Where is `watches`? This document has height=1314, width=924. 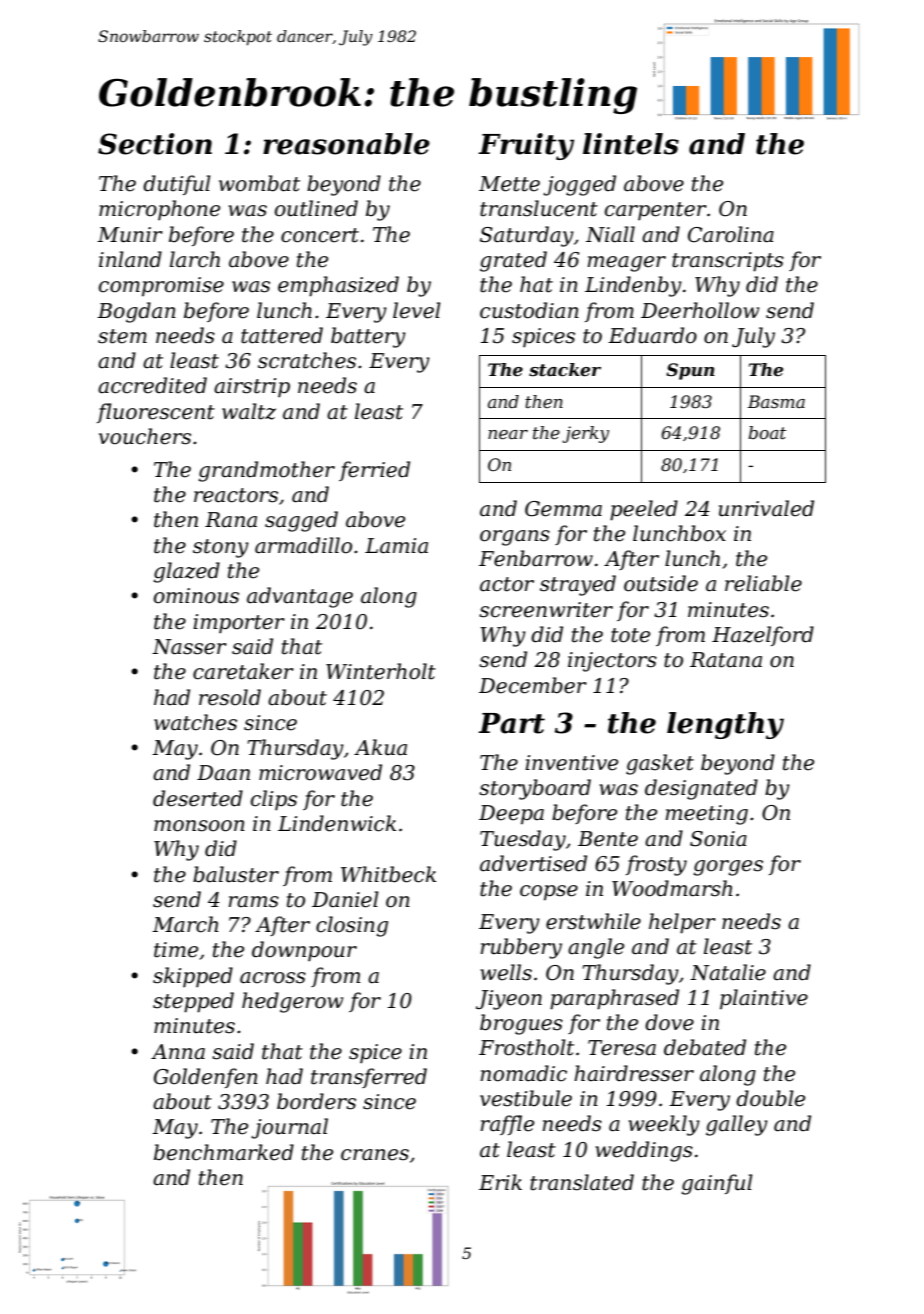 watches is located at coordinates (195, 722).
